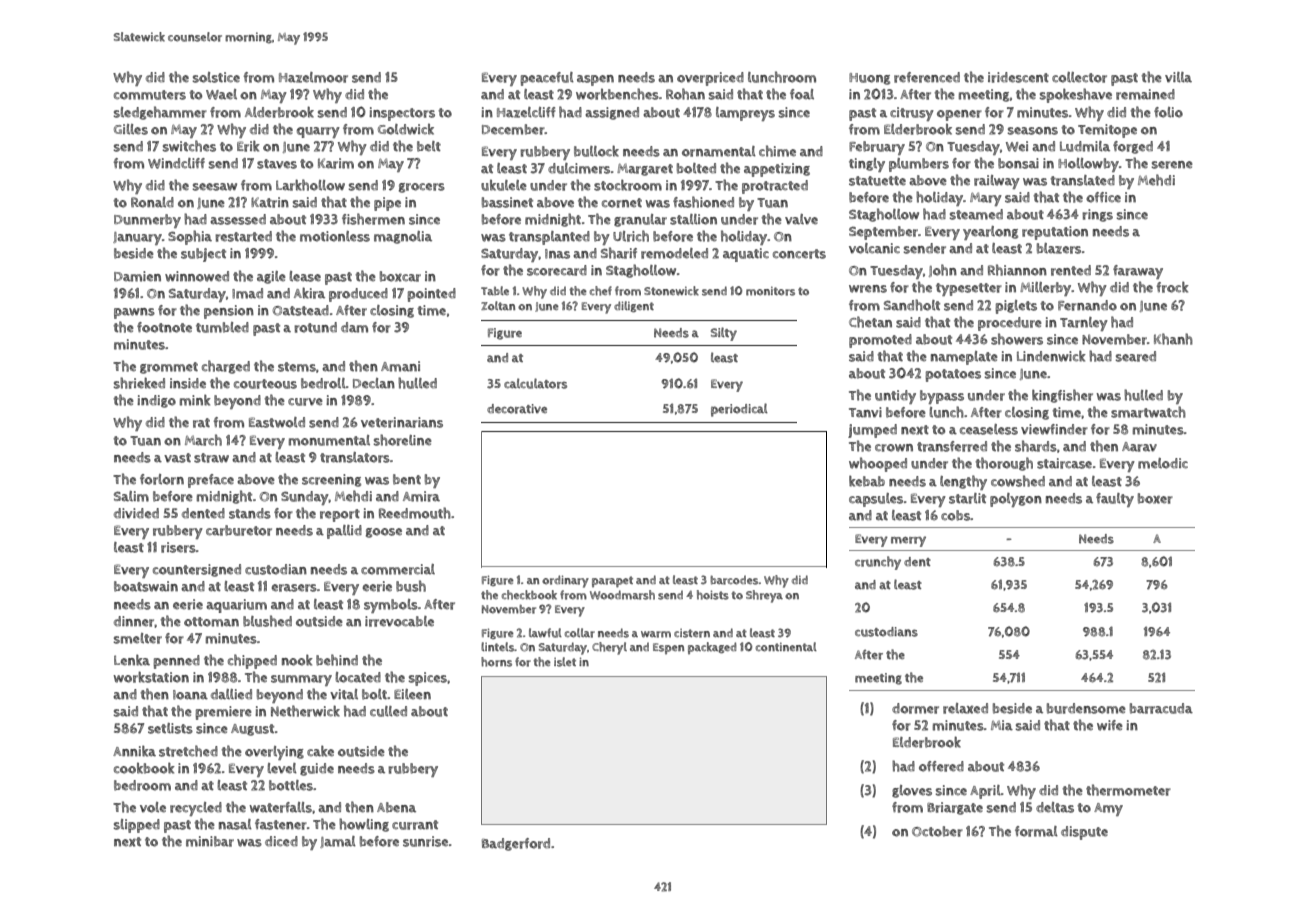 Image resolution: width=1308 pixels, height=924 pixels. Describe the element at coordinates (402, 114) in the screenshot. I see `inspectors` at that location.
